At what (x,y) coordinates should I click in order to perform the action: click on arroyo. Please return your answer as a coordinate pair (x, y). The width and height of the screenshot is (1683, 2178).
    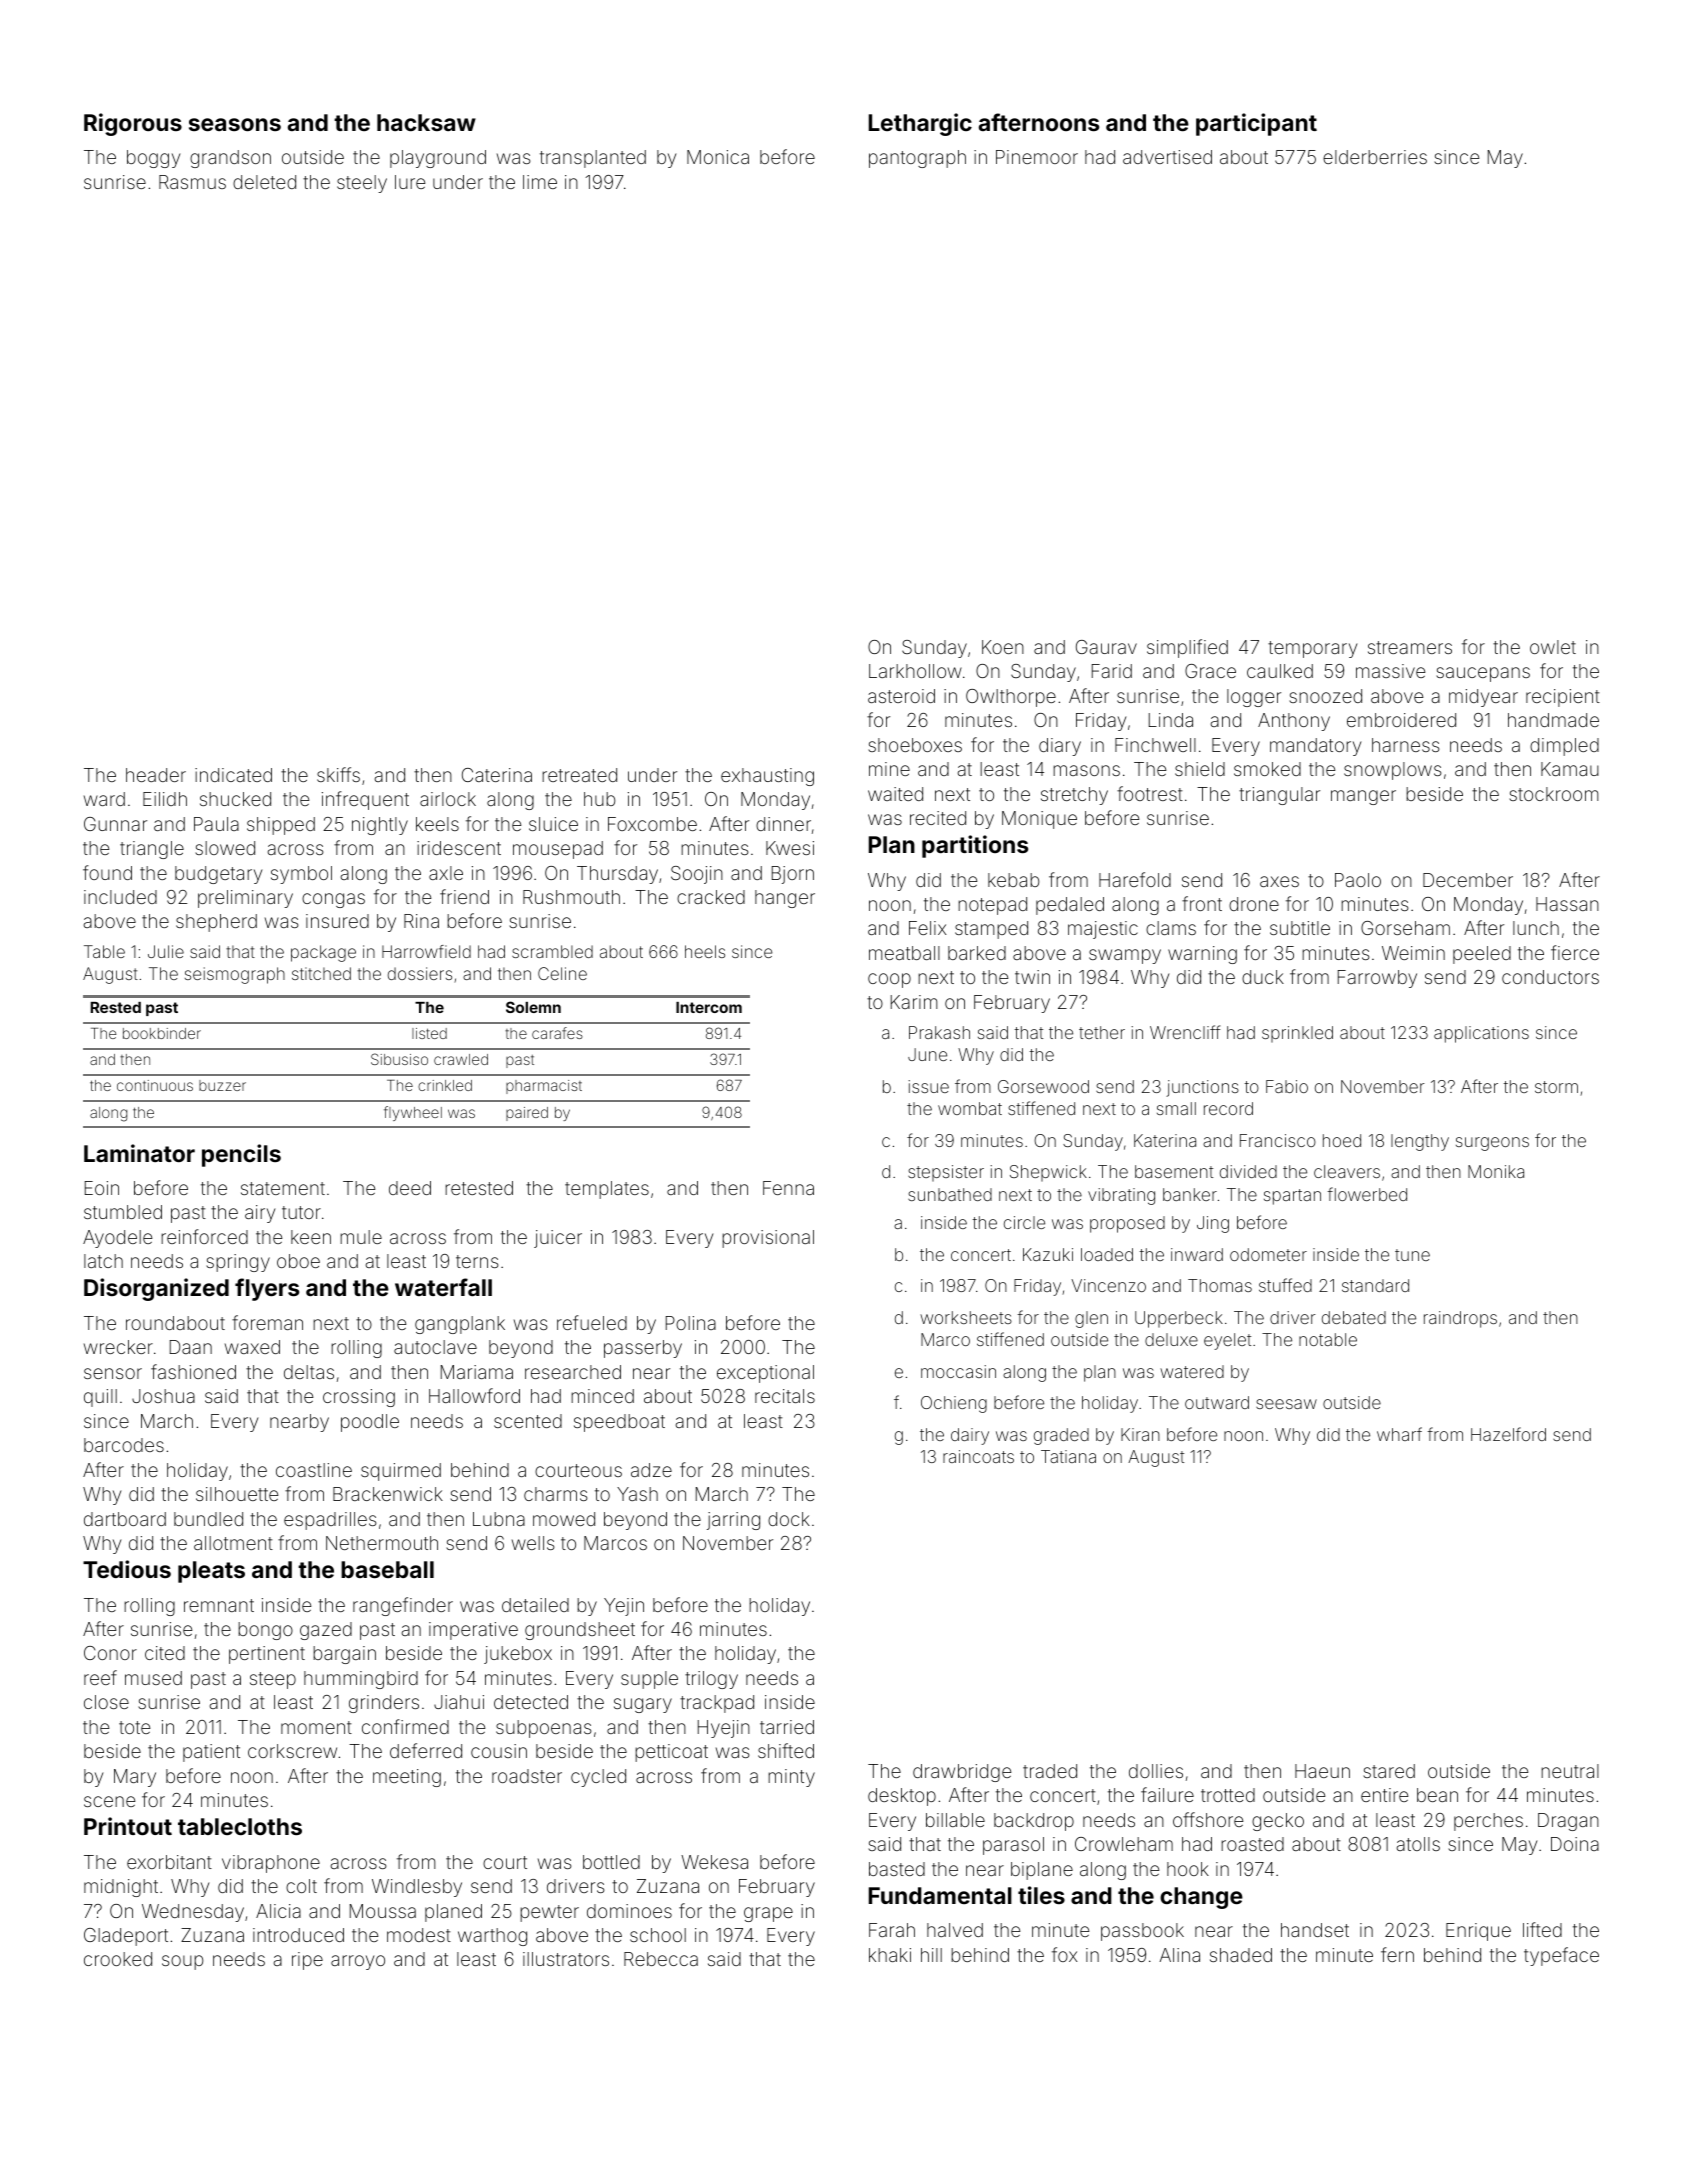
    Looking at the image, I should click on (358, 1962).
